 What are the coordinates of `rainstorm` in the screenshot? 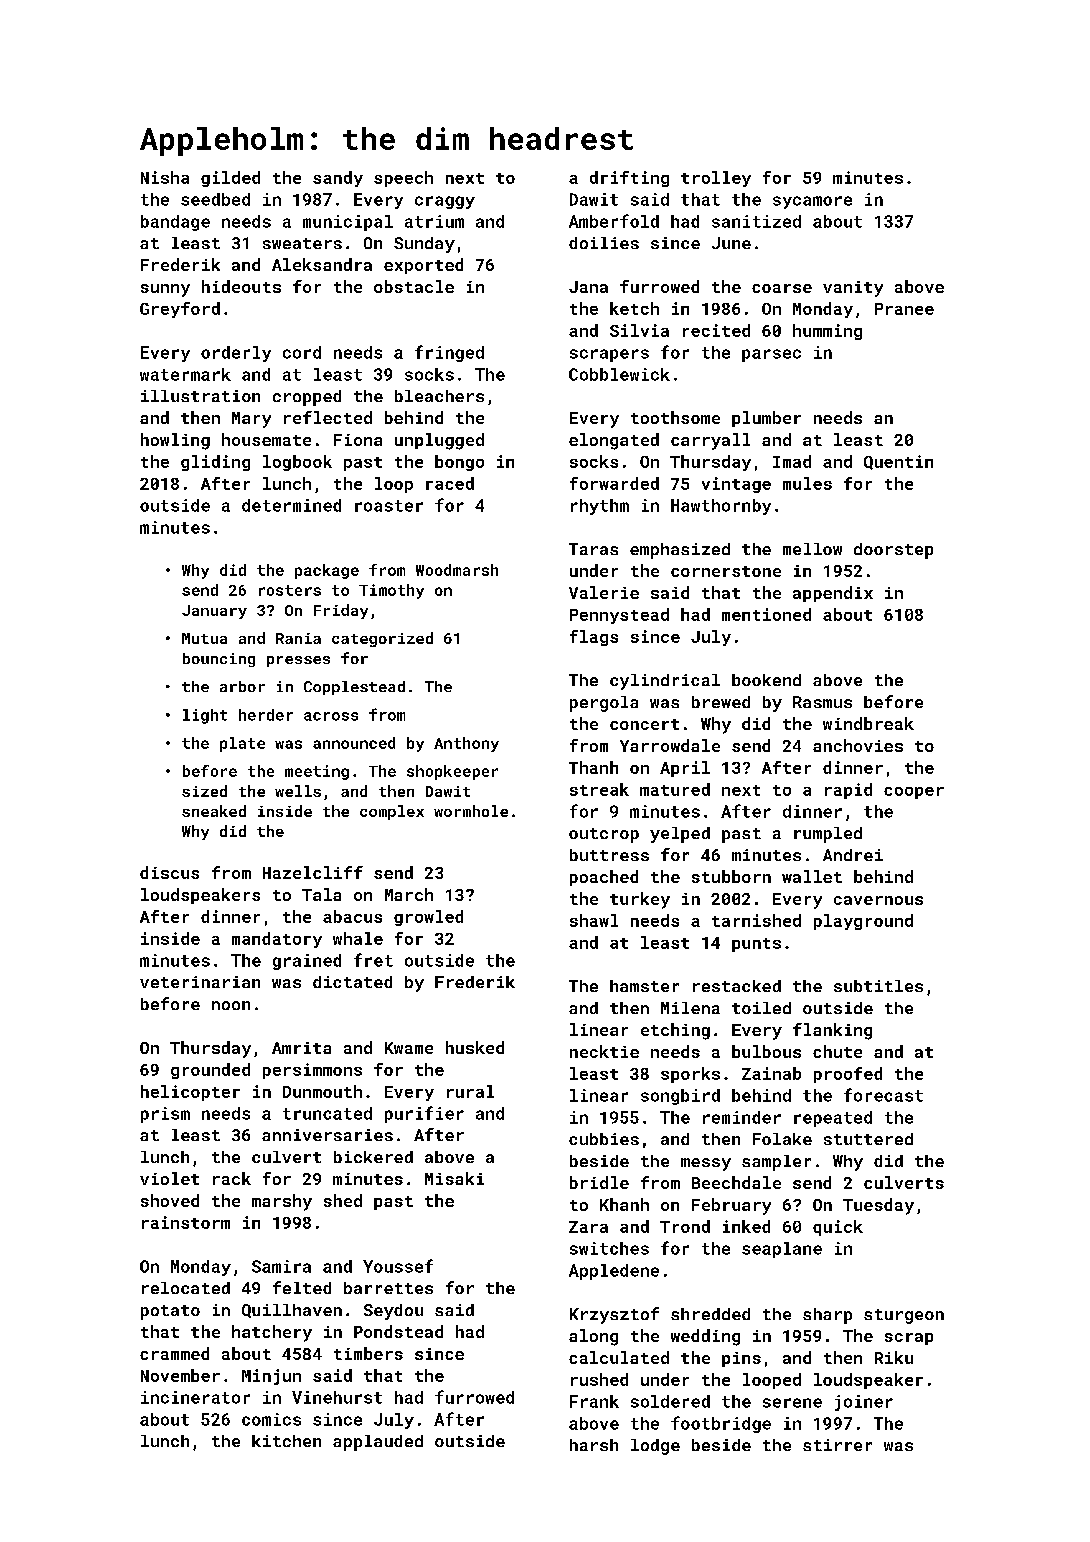 It's located at (186, 1222).
